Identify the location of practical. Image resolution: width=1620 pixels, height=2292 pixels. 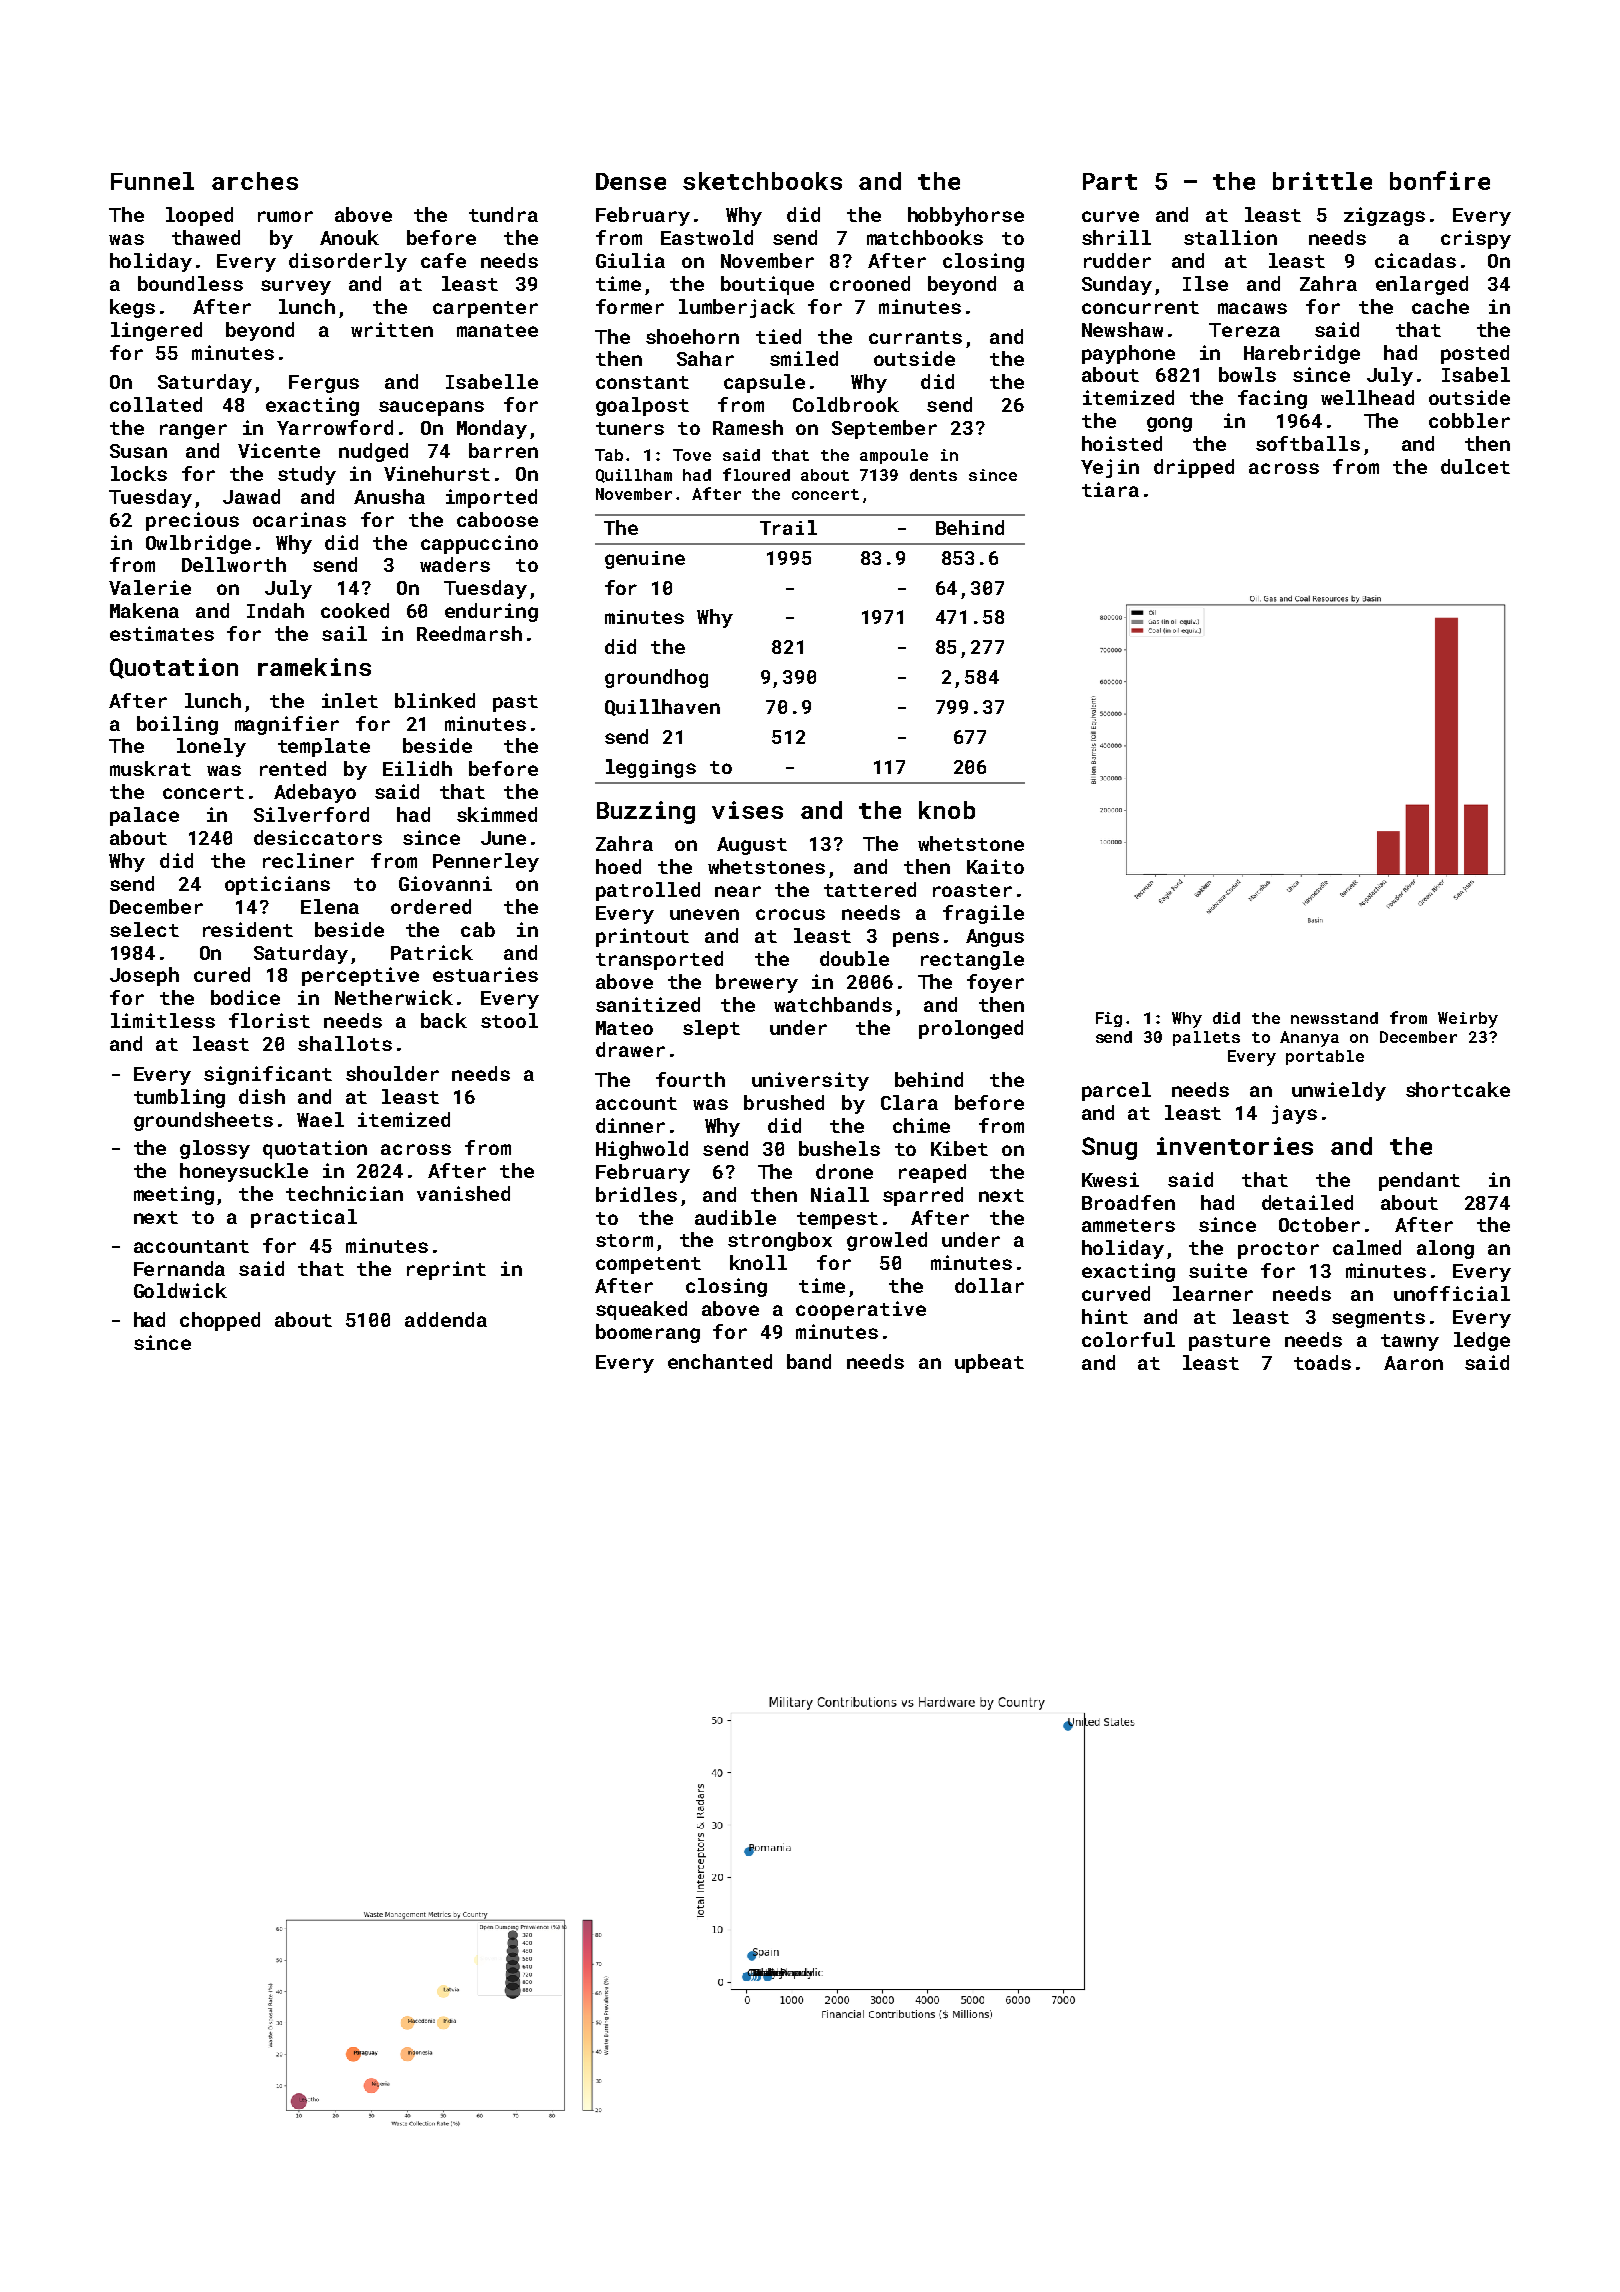
(304, 1218).
